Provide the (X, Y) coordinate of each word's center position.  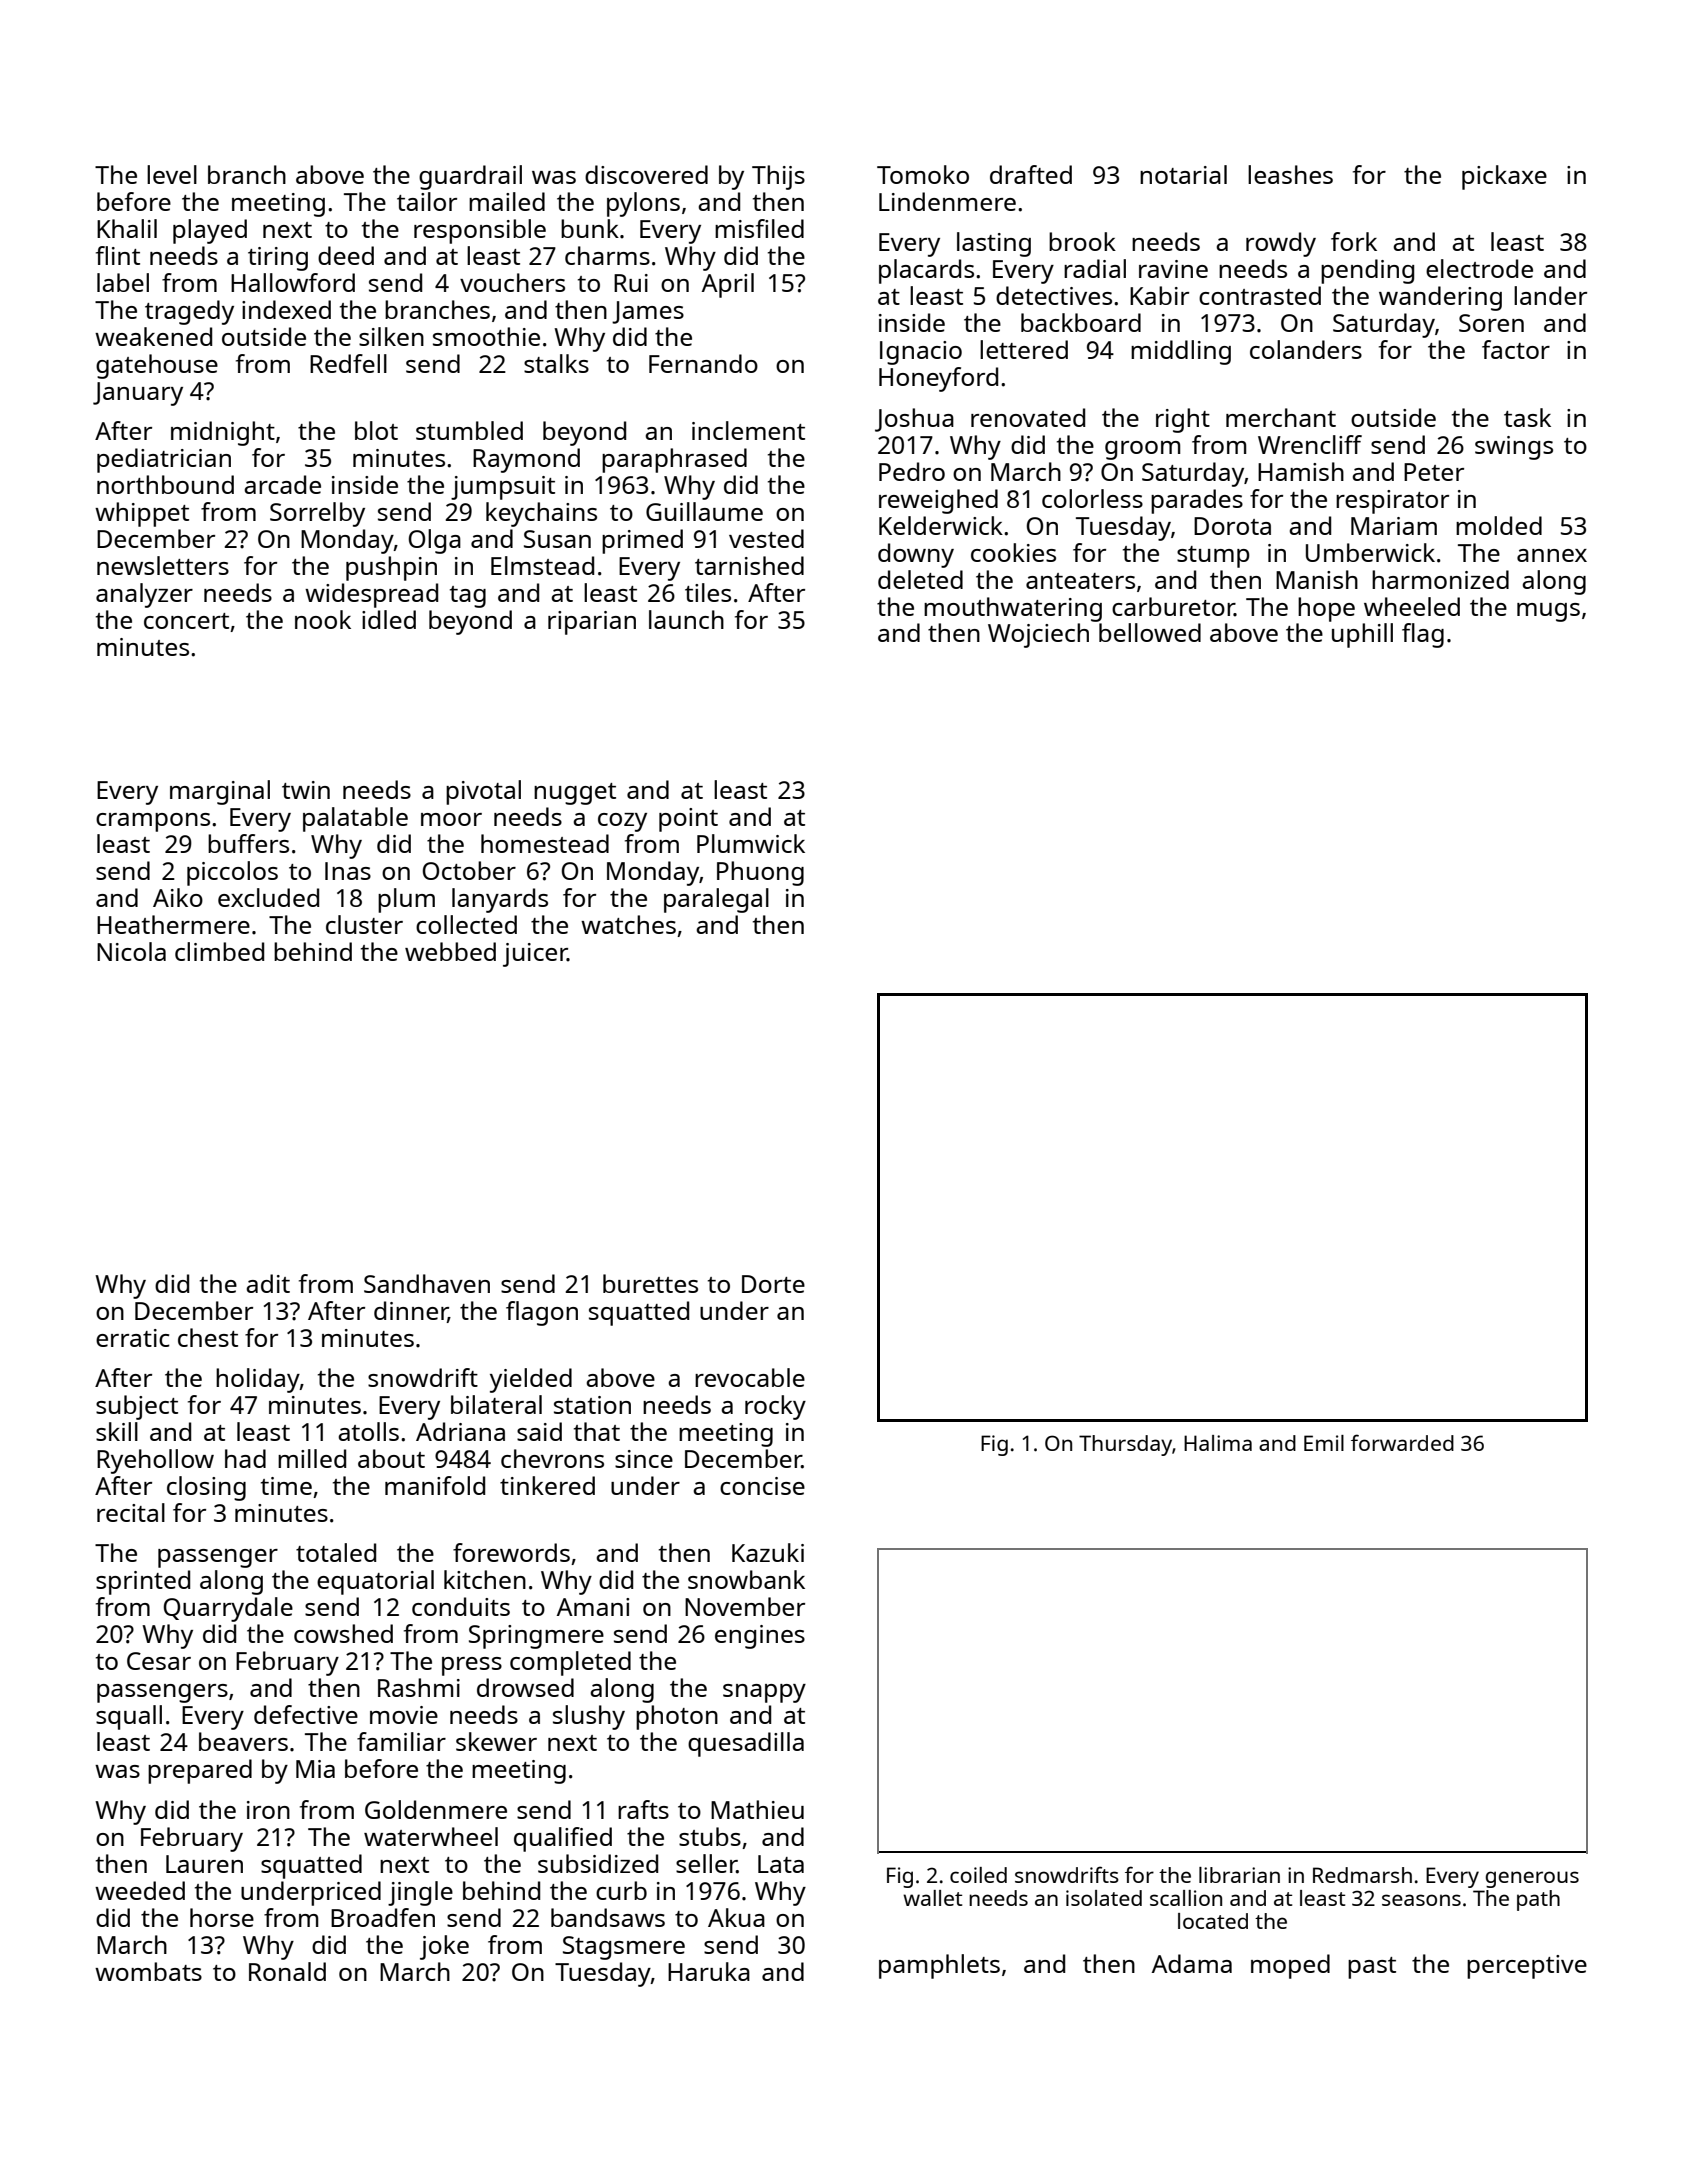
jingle (420, 1893)
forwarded (1402, 1442)
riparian (592, 623)
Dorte (773, 1284)
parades (1197, 501)
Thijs (778, 177)
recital (131, 1512)
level (172, 174)
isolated (1104, 1898)
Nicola (131, 951)
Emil (1324, 1443)
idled (389, 619)
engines (760, 1637)
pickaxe (1504, 177)
